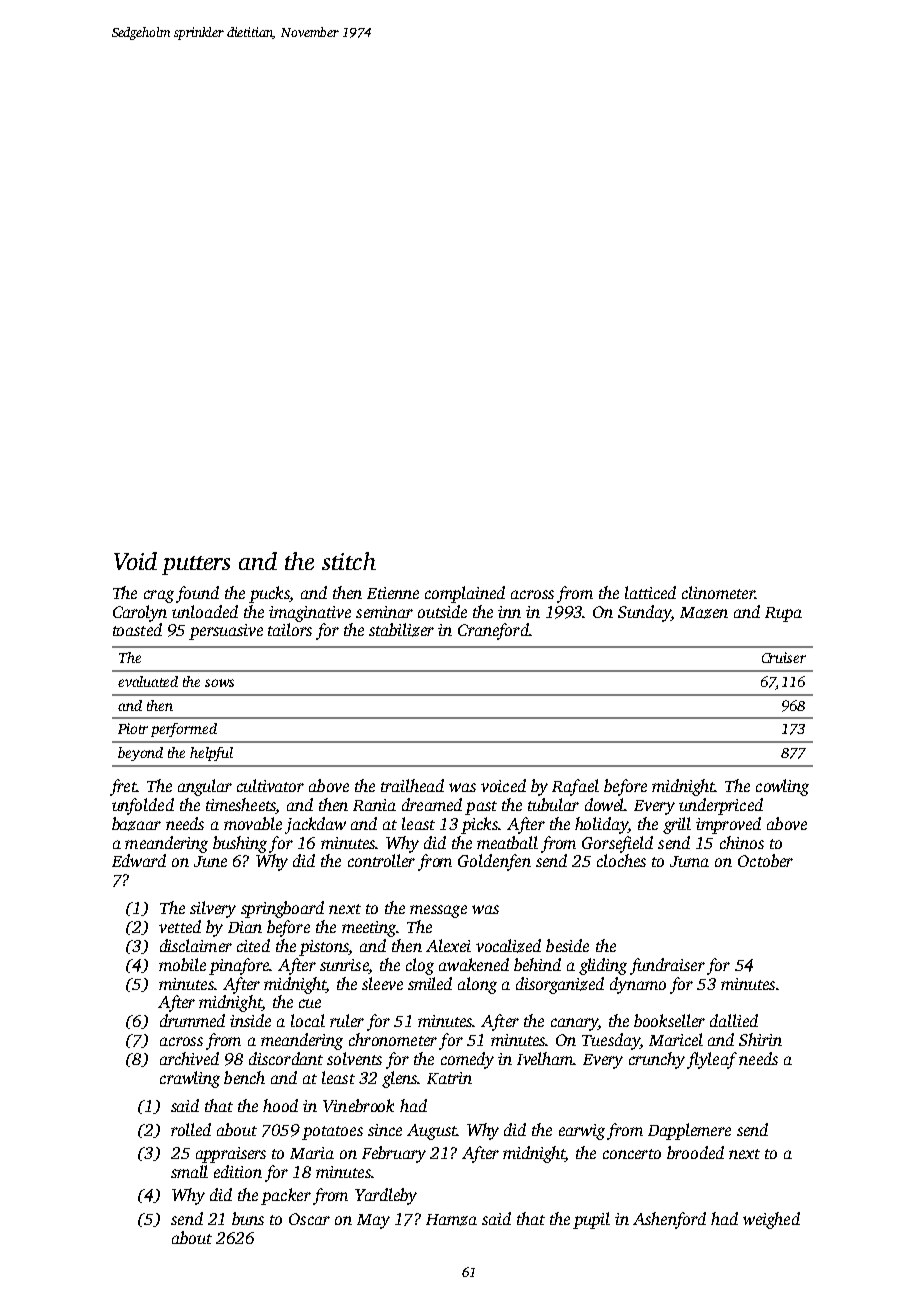 Image resolution: width=924 pixels, height=1308 pixels. What do you see at coordinates (784, 657) in the screenshot?
I see `Cruiser` at bounding box center [784, 657].
